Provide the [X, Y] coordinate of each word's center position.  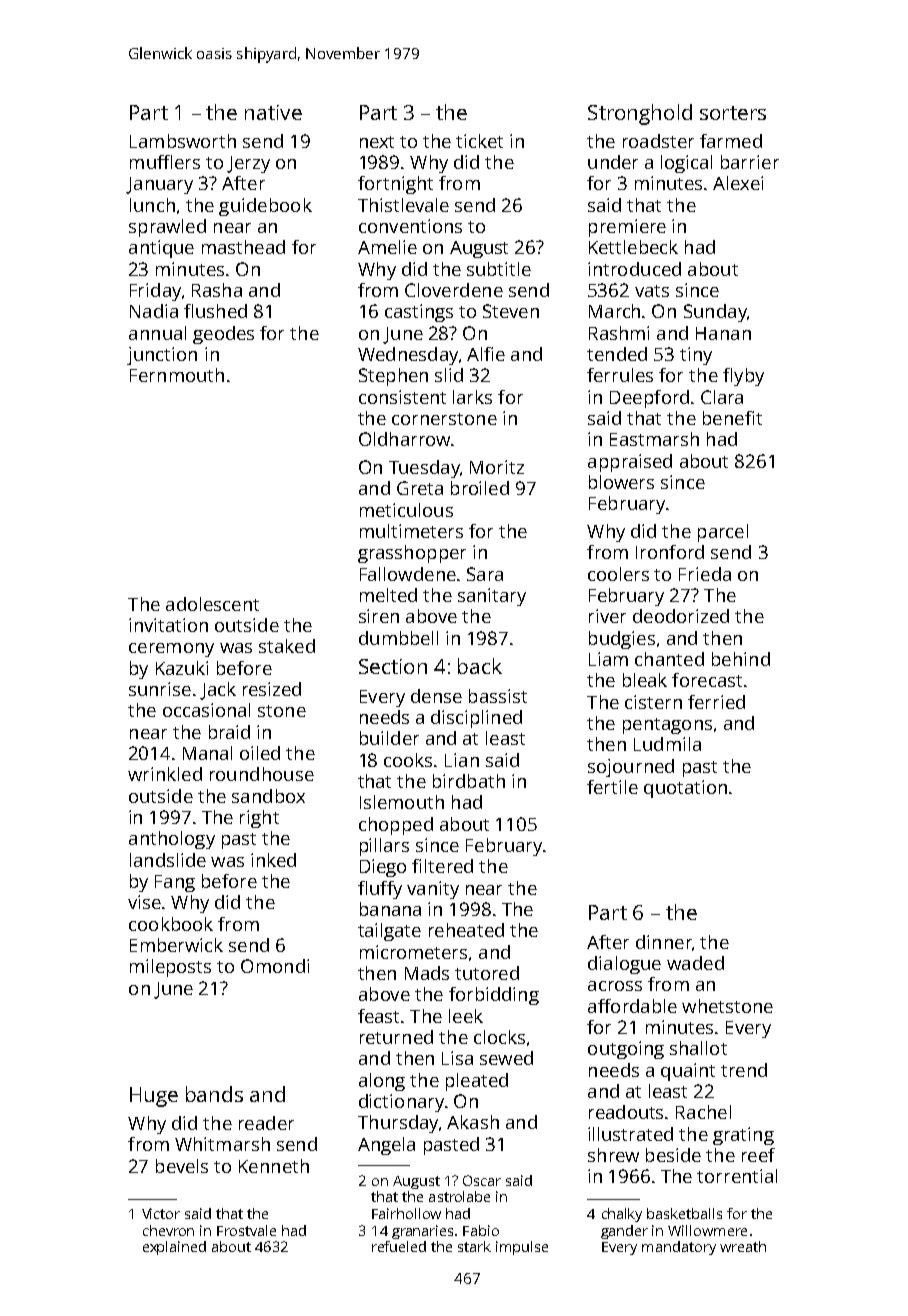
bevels [182, 1166]
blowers [621, 482]
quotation [685, 789]
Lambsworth [183, 141]
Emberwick [176, 945]
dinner [664, 942]
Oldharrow [404, 439]
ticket [479, 141]
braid [229, 732]
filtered [442, 866]
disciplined [476, 719]
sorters [733, 113]
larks [472, 397]
